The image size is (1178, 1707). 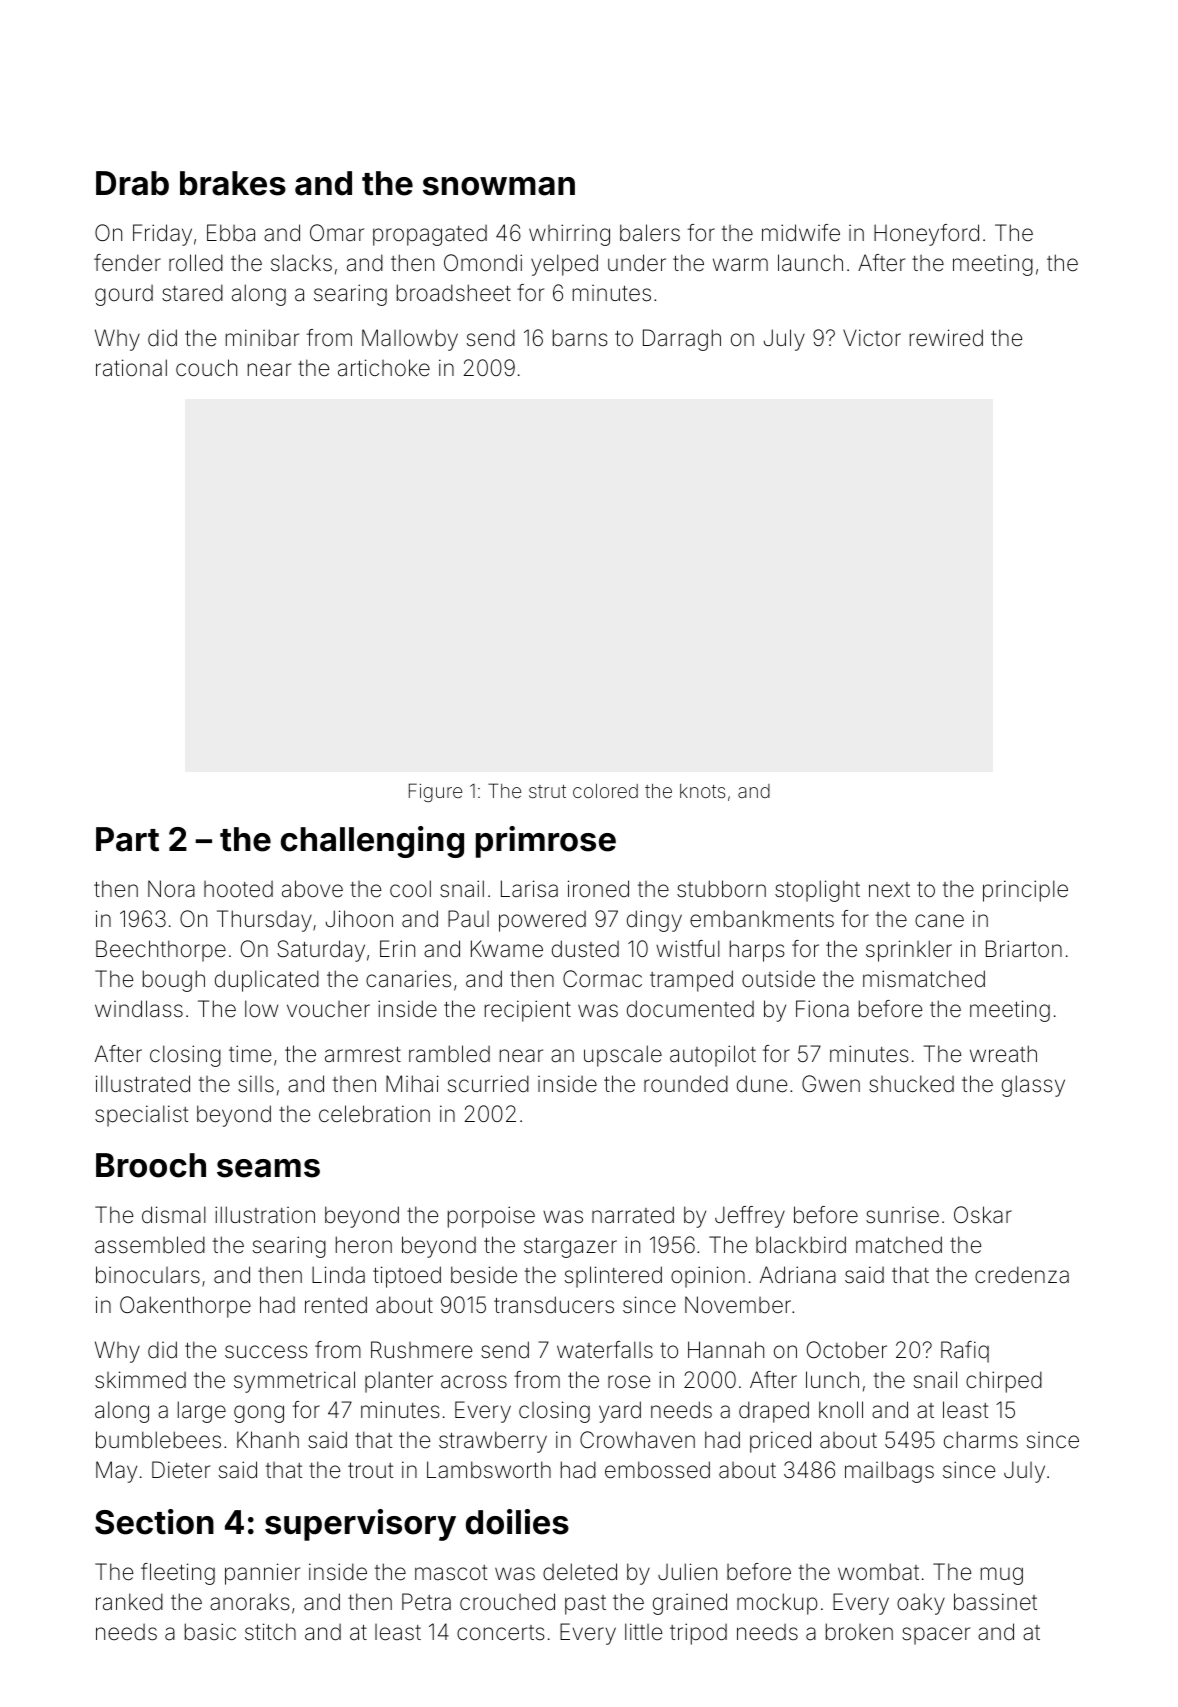 I want to click on Briarton, so click(x=1024, y=949).
